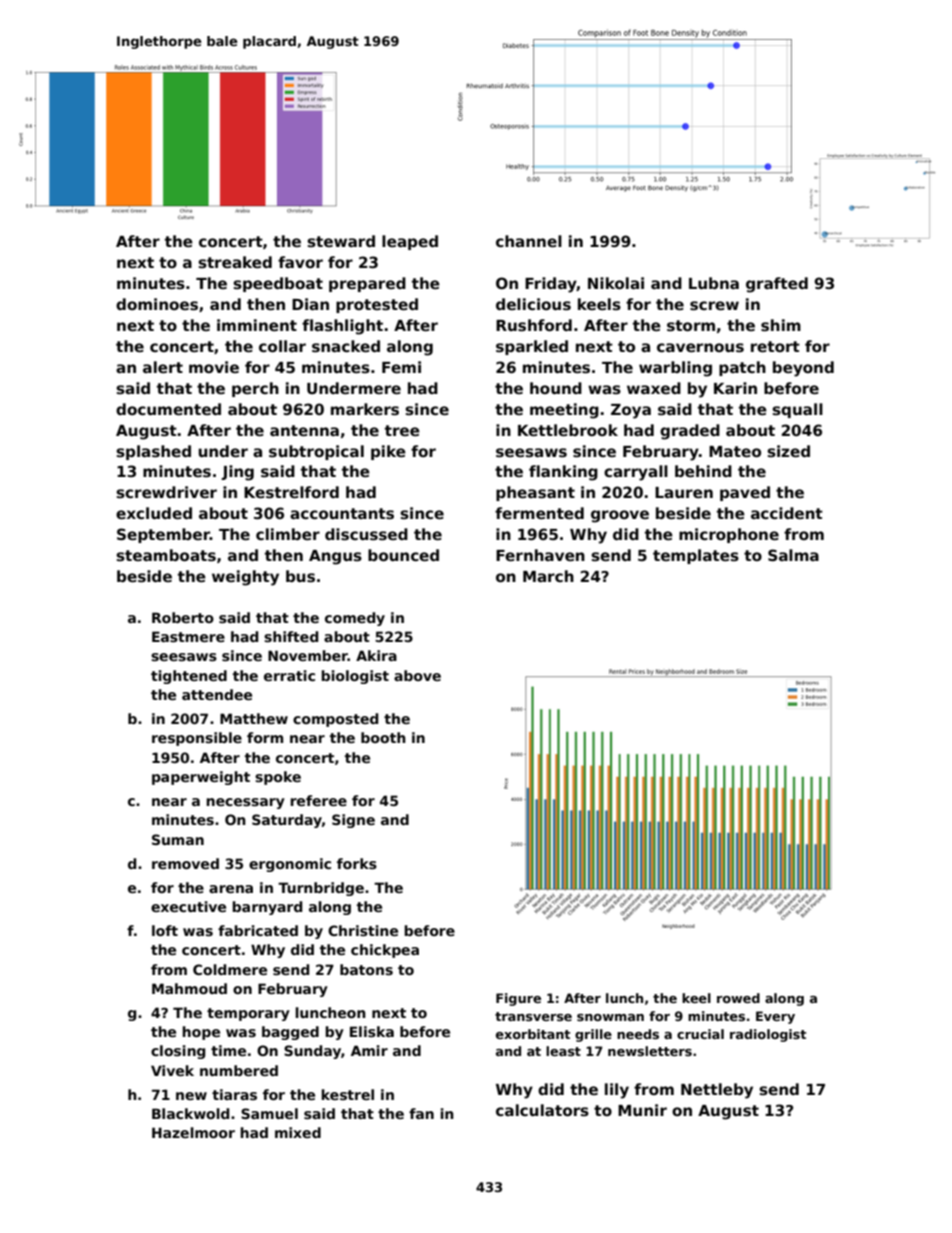 This image has height=1233, width=952. Describe the element at coordinates (230, 969) in the image. I see `Coldmere` at that location.
